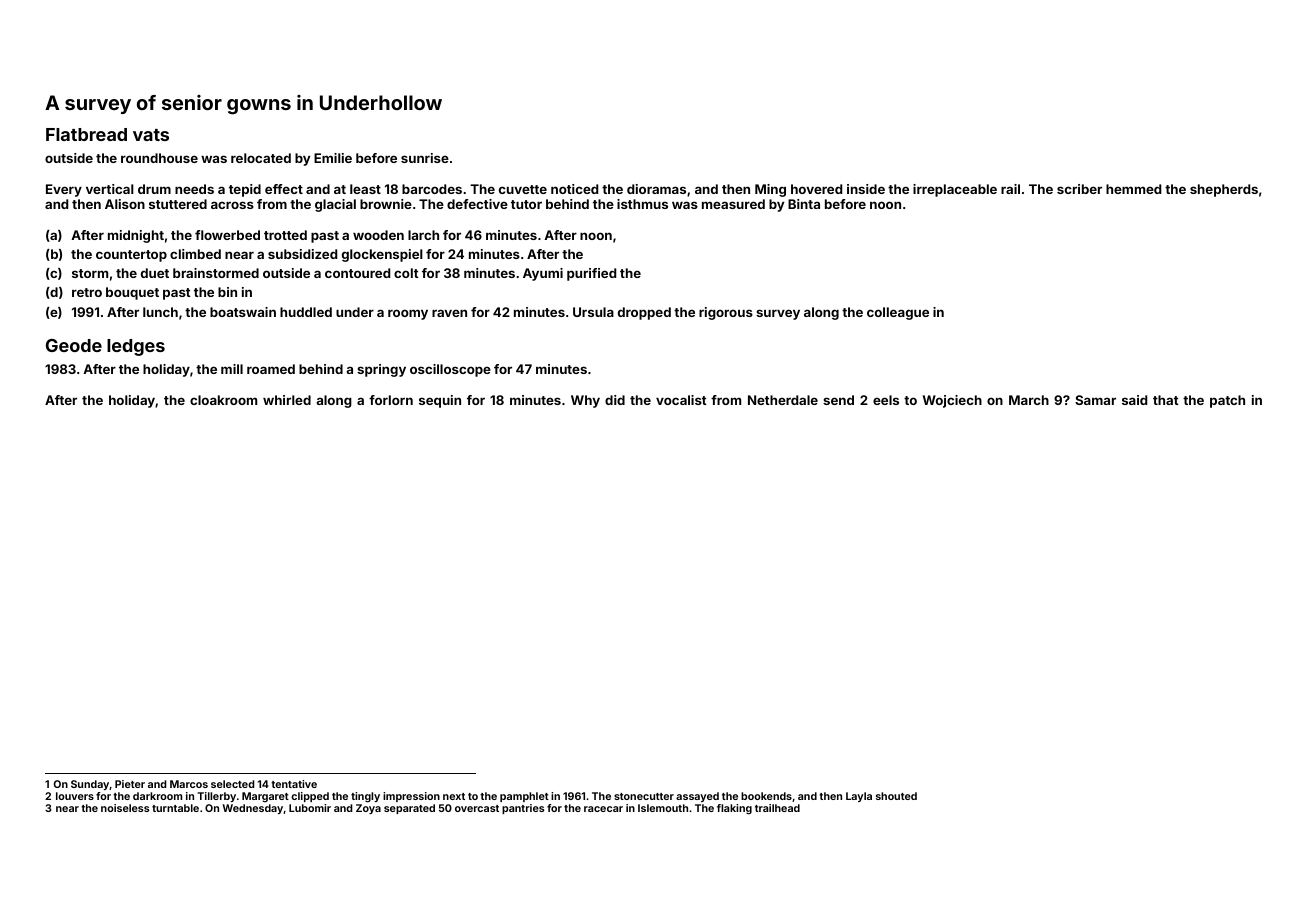  What do you see at coordinates (253, 809) in the document?
I see `Wednesday` at bounding box center [253, 809].
